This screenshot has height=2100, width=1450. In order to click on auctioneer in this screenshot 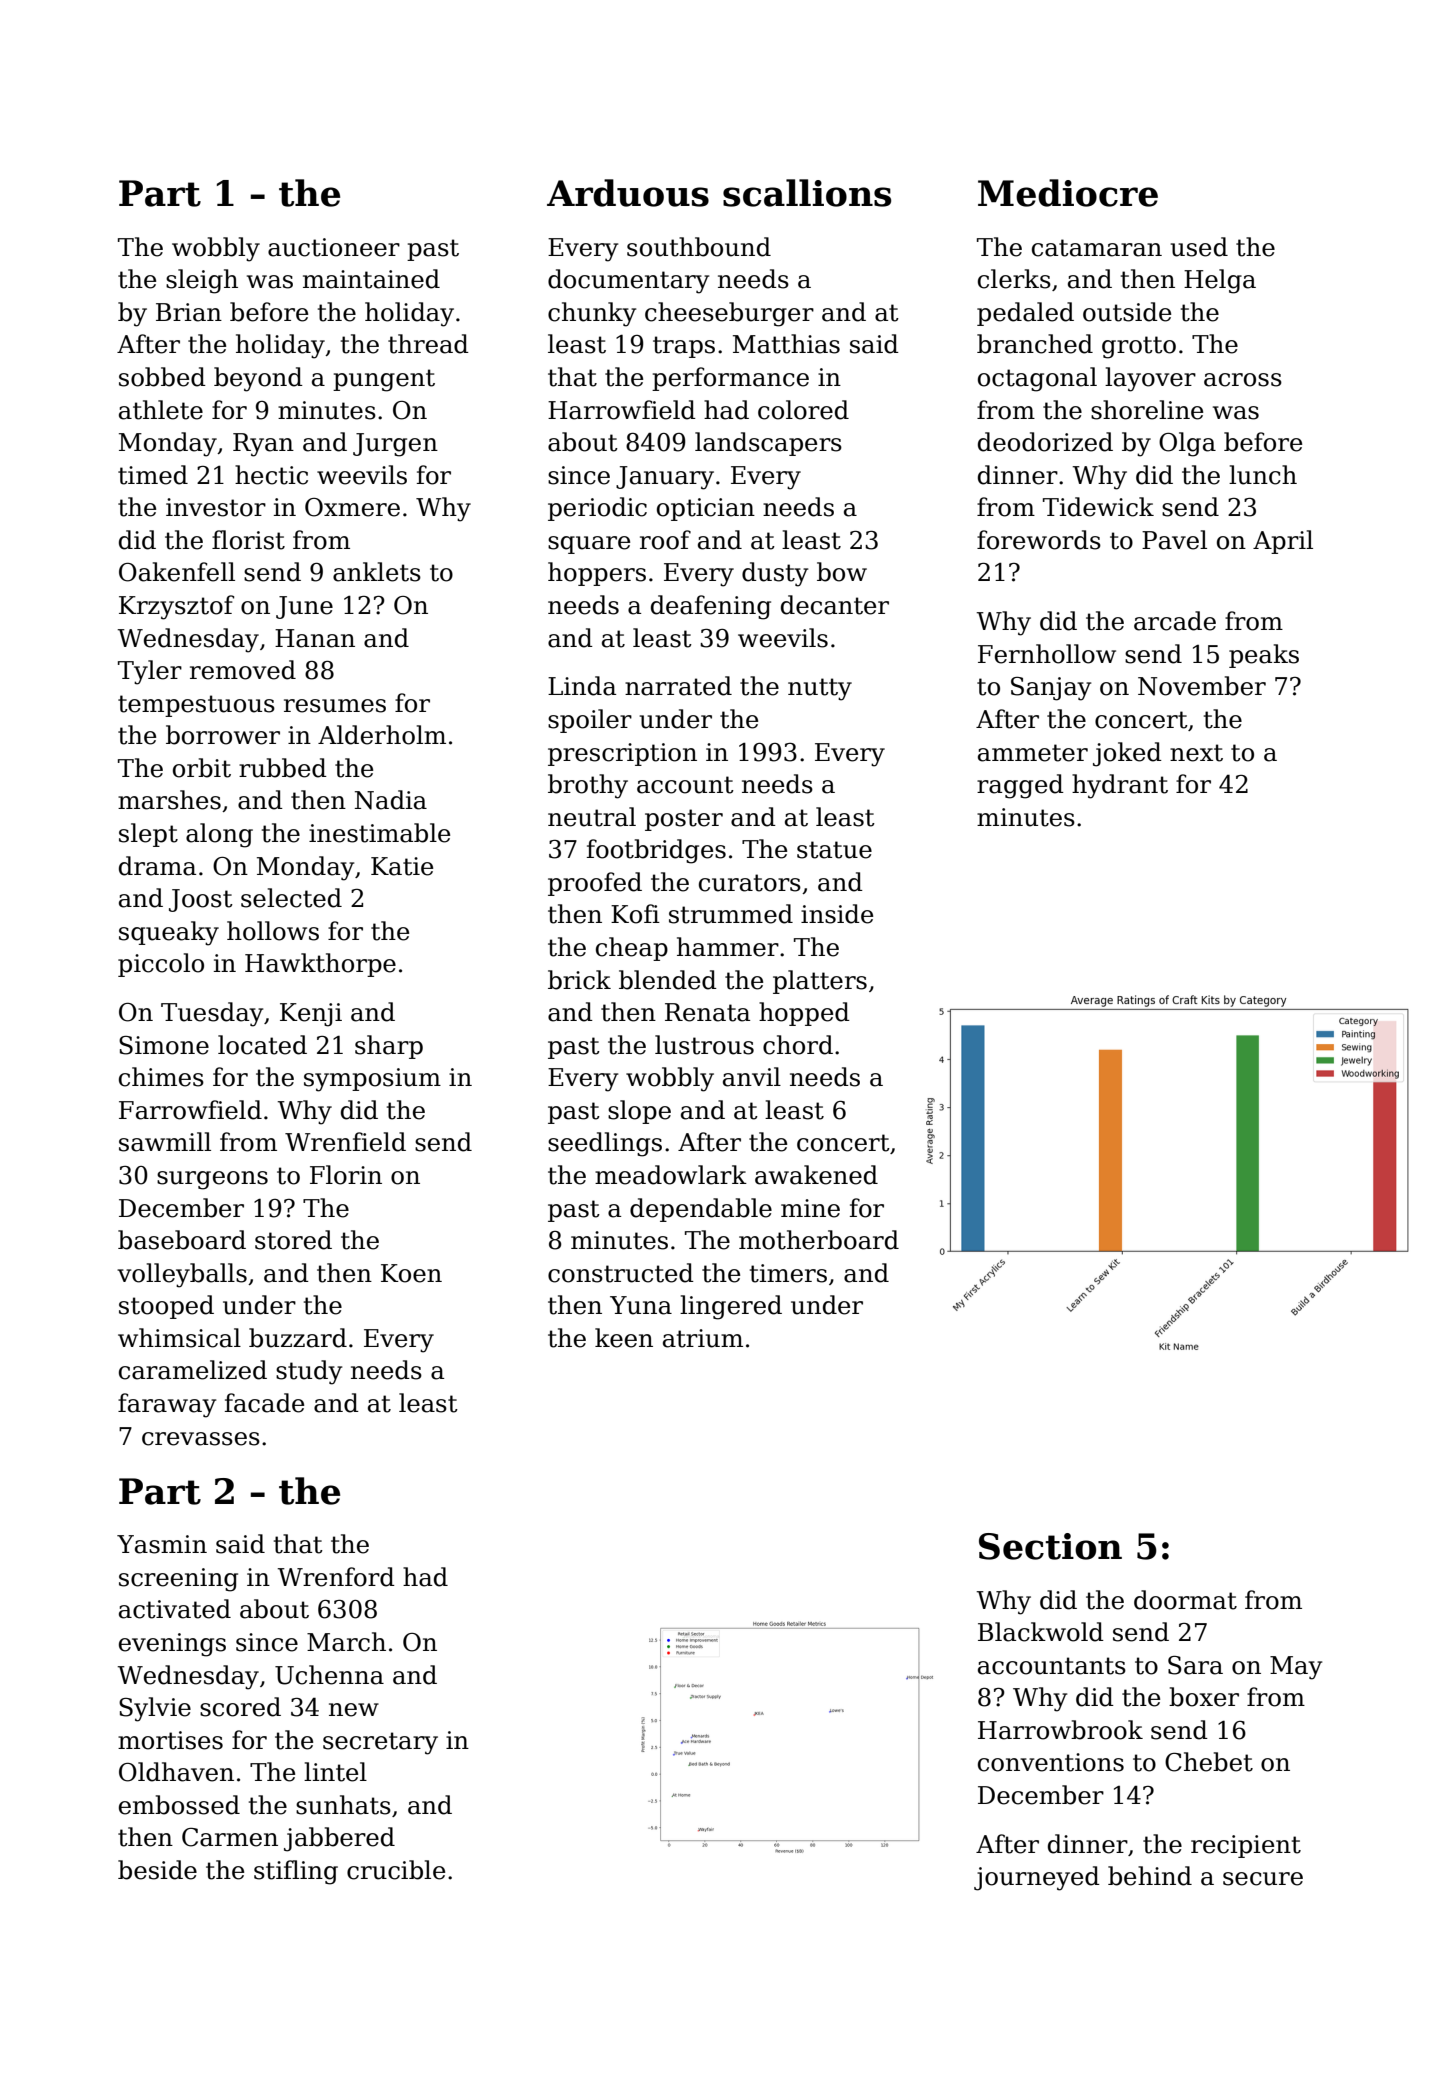, I will do `click(334, 247)`.
